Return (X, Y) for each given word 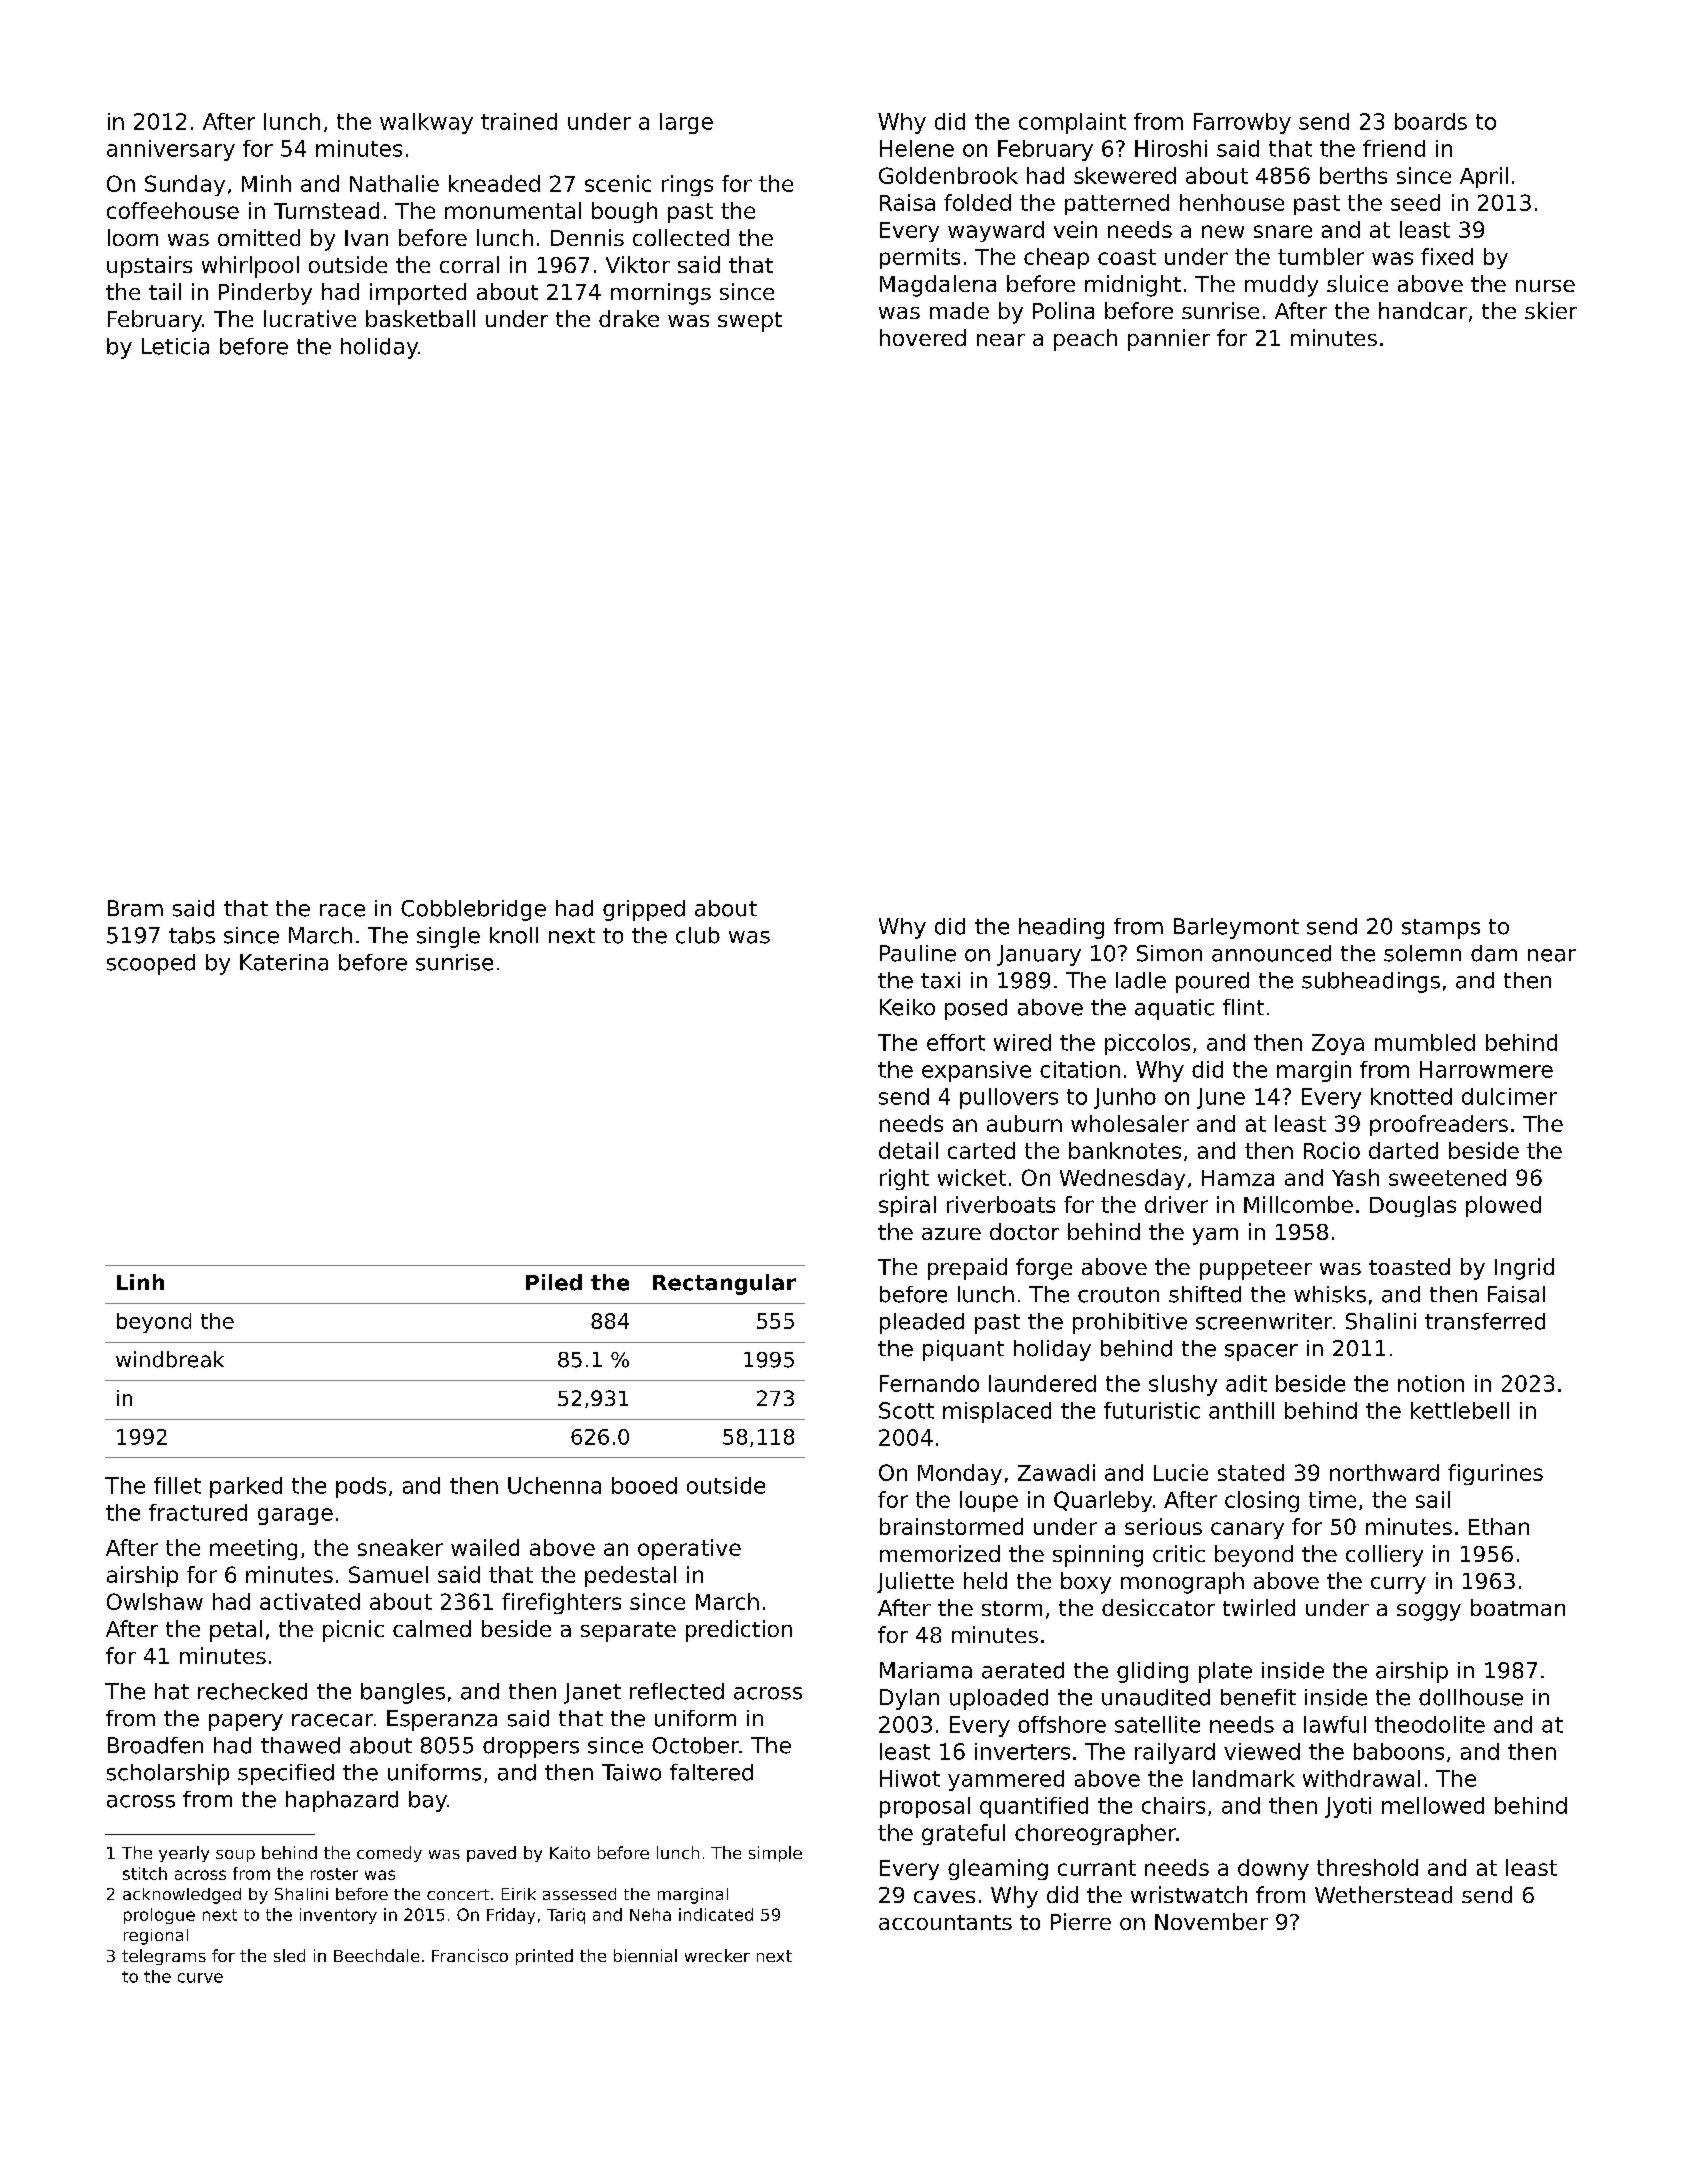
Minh (266, 183)
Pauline (918, 953)
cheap (1056, 258)
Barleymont (1236, 928)
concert (458, 1894)
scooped (151, 964)
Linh (140, 1282)
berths (1353, 175)
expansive (976, 1071)
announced (1271, 953)
